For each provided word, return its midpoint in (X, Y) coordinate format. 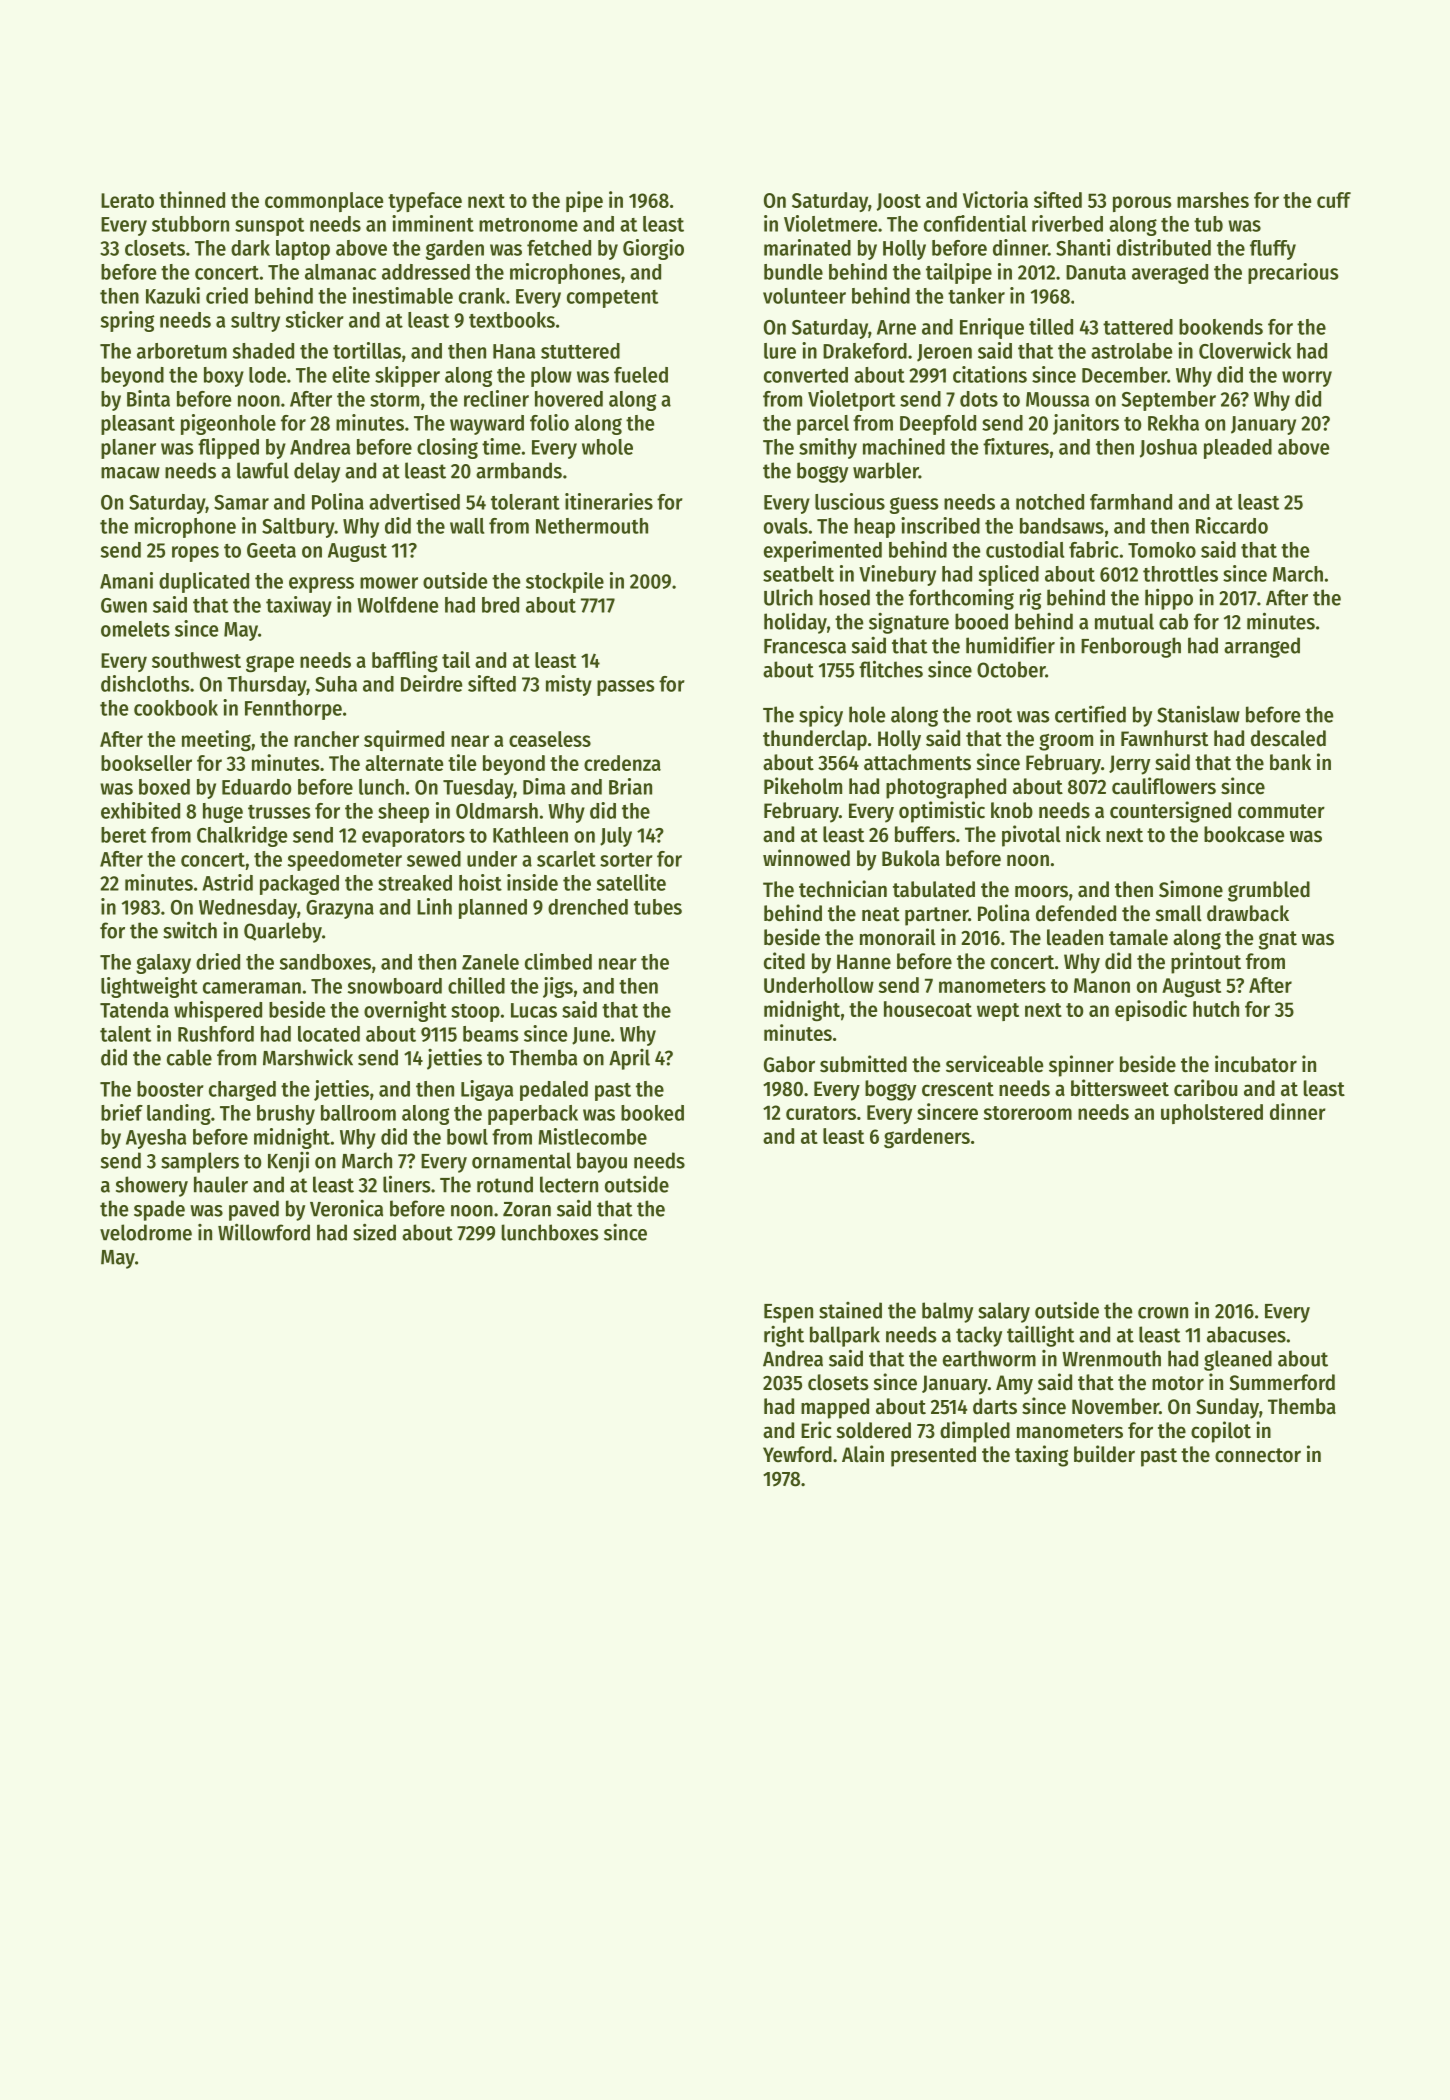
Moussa (1057, 399)
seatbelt (798, 574)
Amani (126, 580)
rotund (505, 1184)
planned (493, 909)
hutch (1216, 1009)
